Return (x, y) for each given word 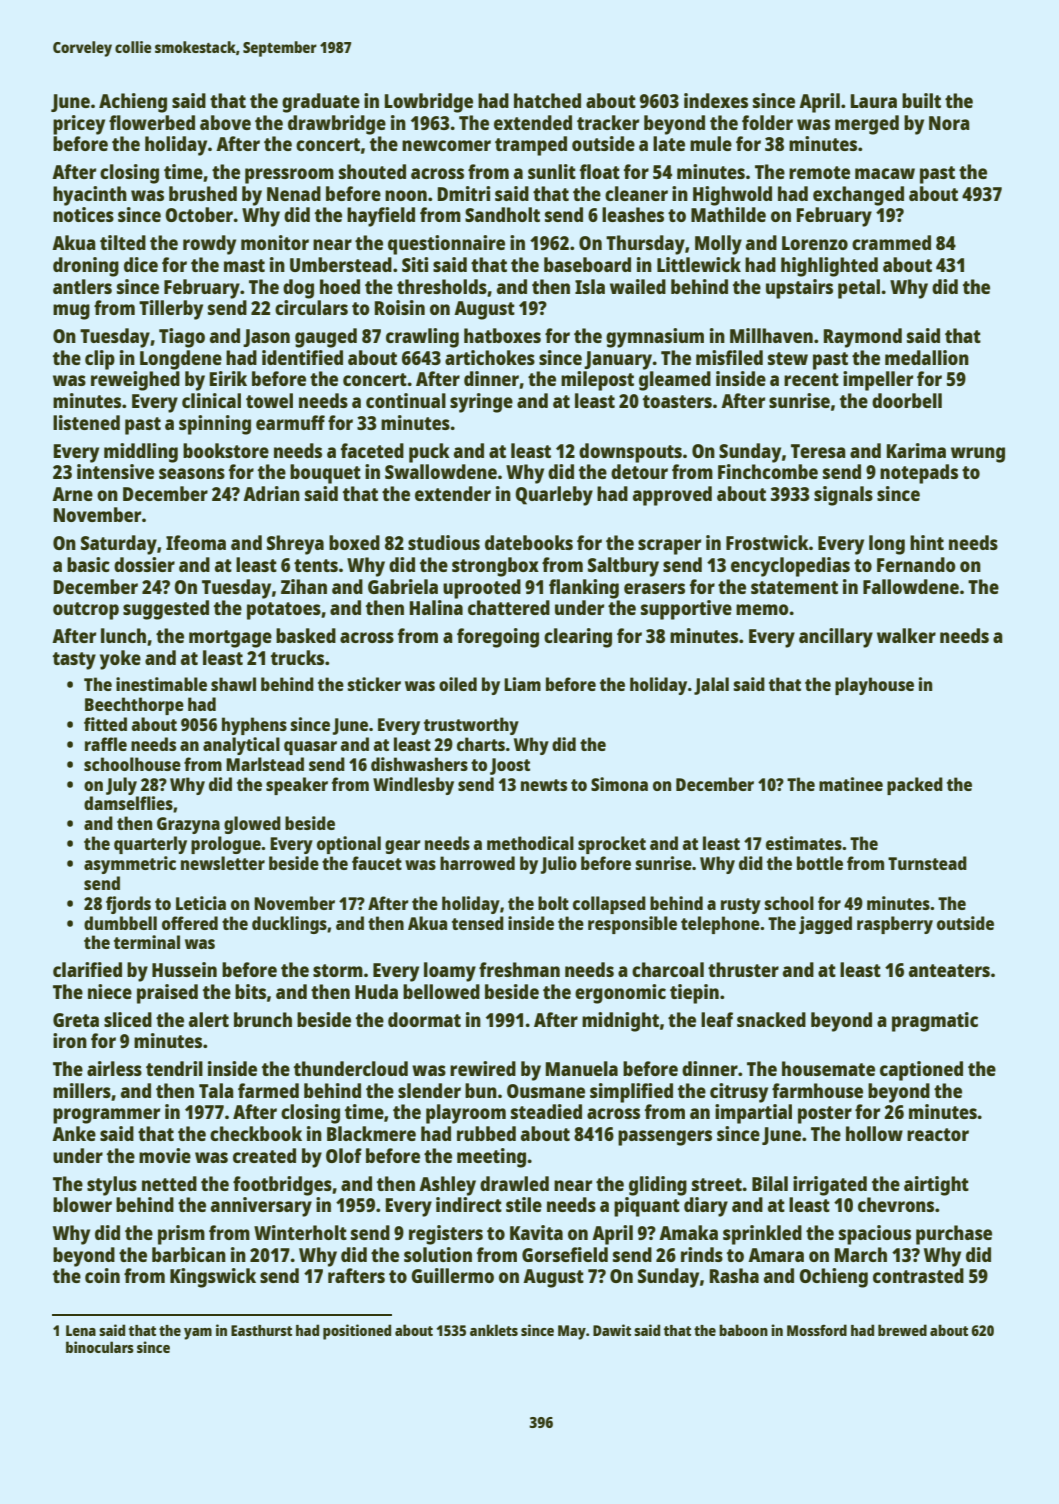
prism (181, 1235)
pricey (79, 125)
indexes (716, 100)
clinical (211, 400)
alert (209, 1019)
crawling (422, 338)
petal (859, 289)
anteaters (949, 970)
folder (767, 122)
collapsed (609, 905)
